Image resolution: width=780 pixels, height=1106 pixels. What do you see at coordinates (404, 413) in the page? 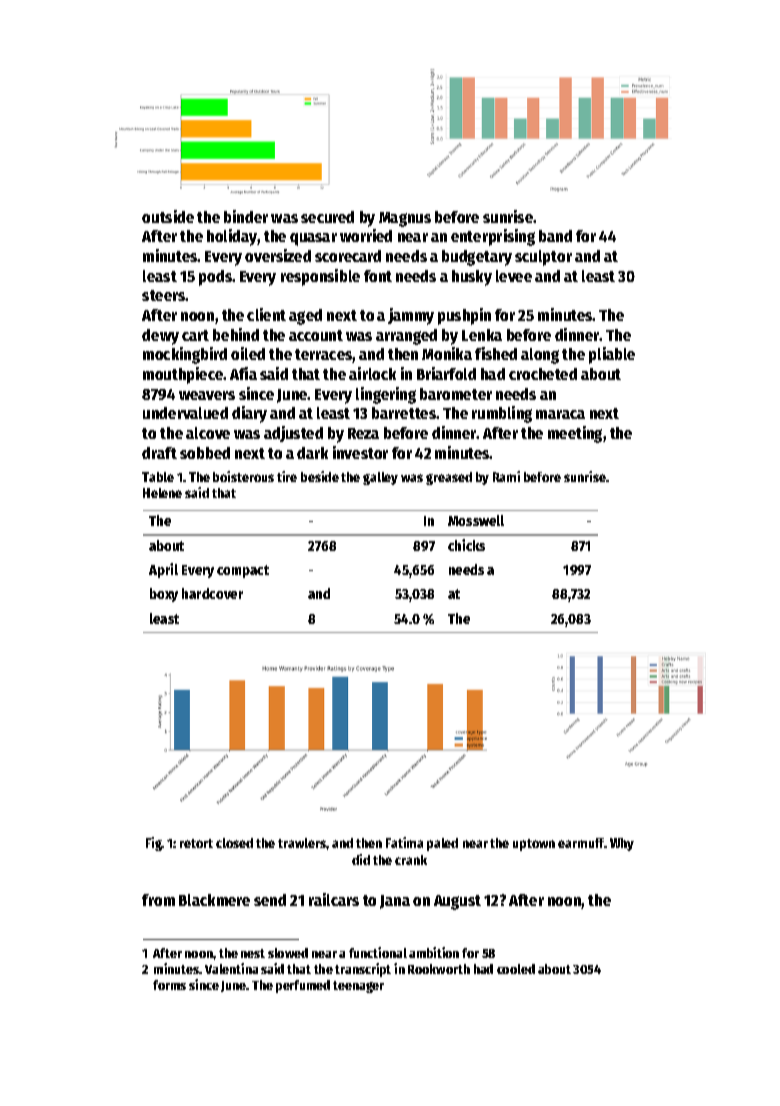
I see `barrettes` at bounding box center [404, 413].
